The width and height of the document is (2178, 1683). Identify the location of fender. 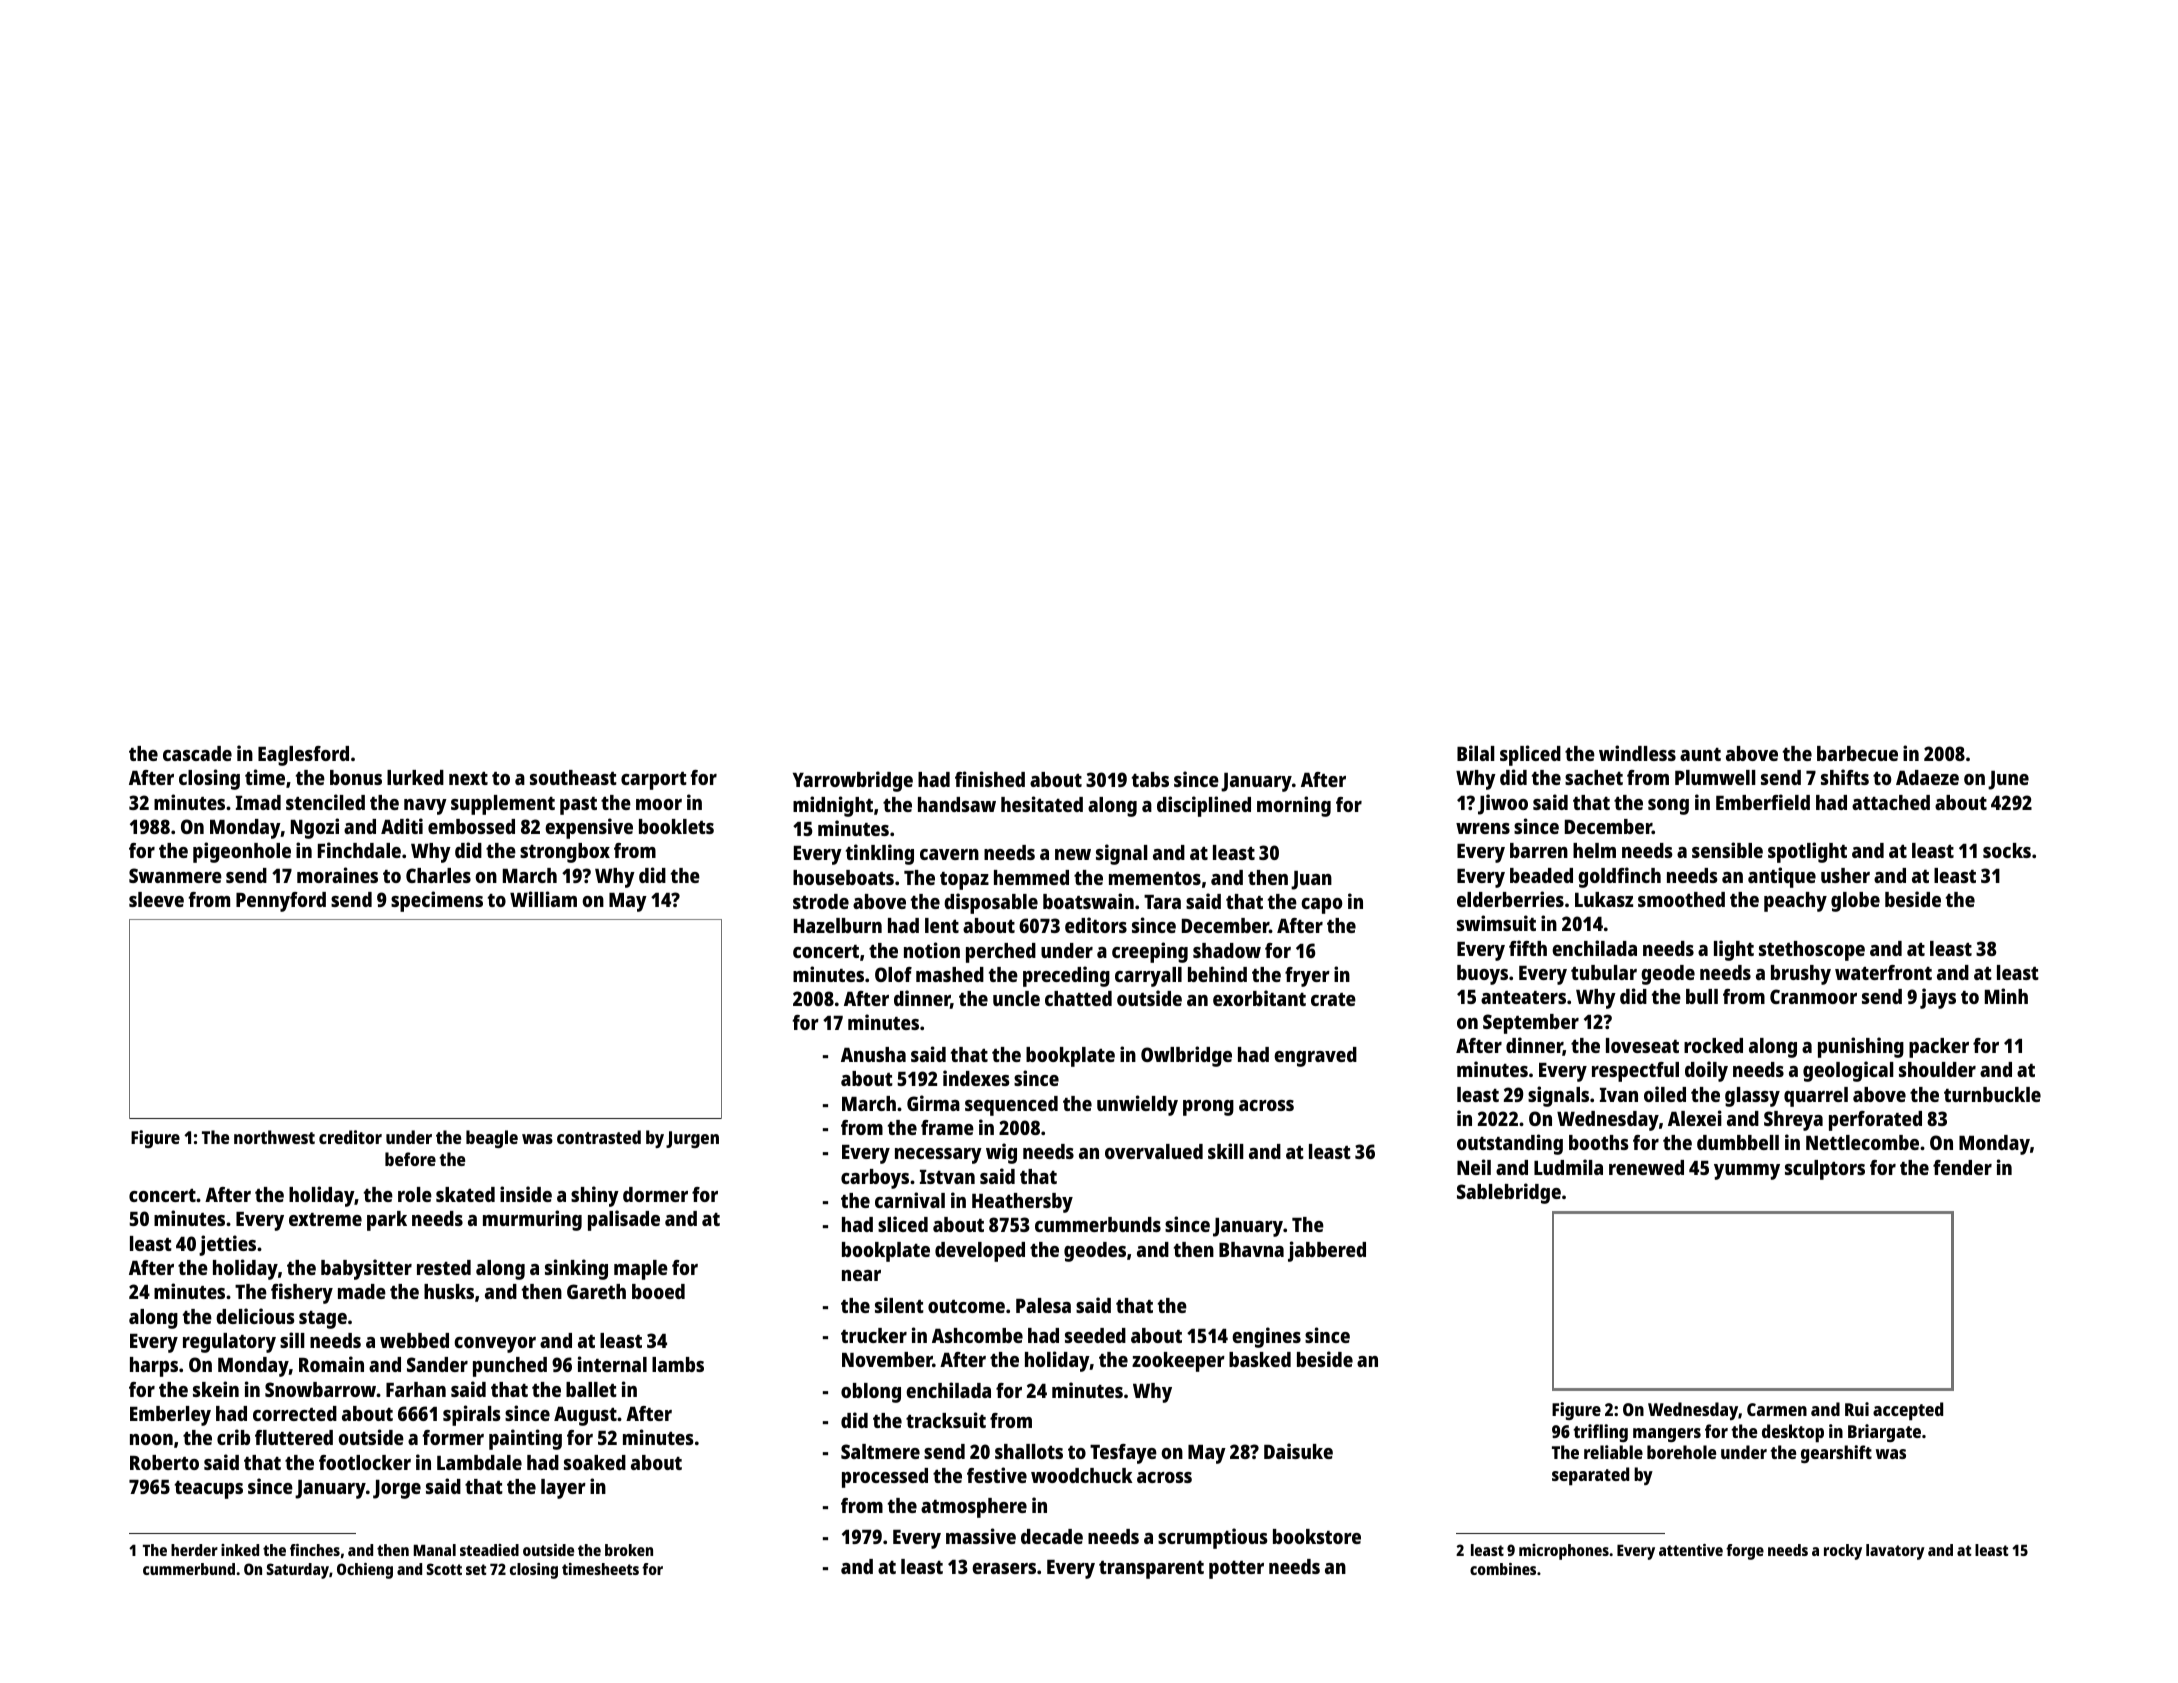
(1962, 1167).
